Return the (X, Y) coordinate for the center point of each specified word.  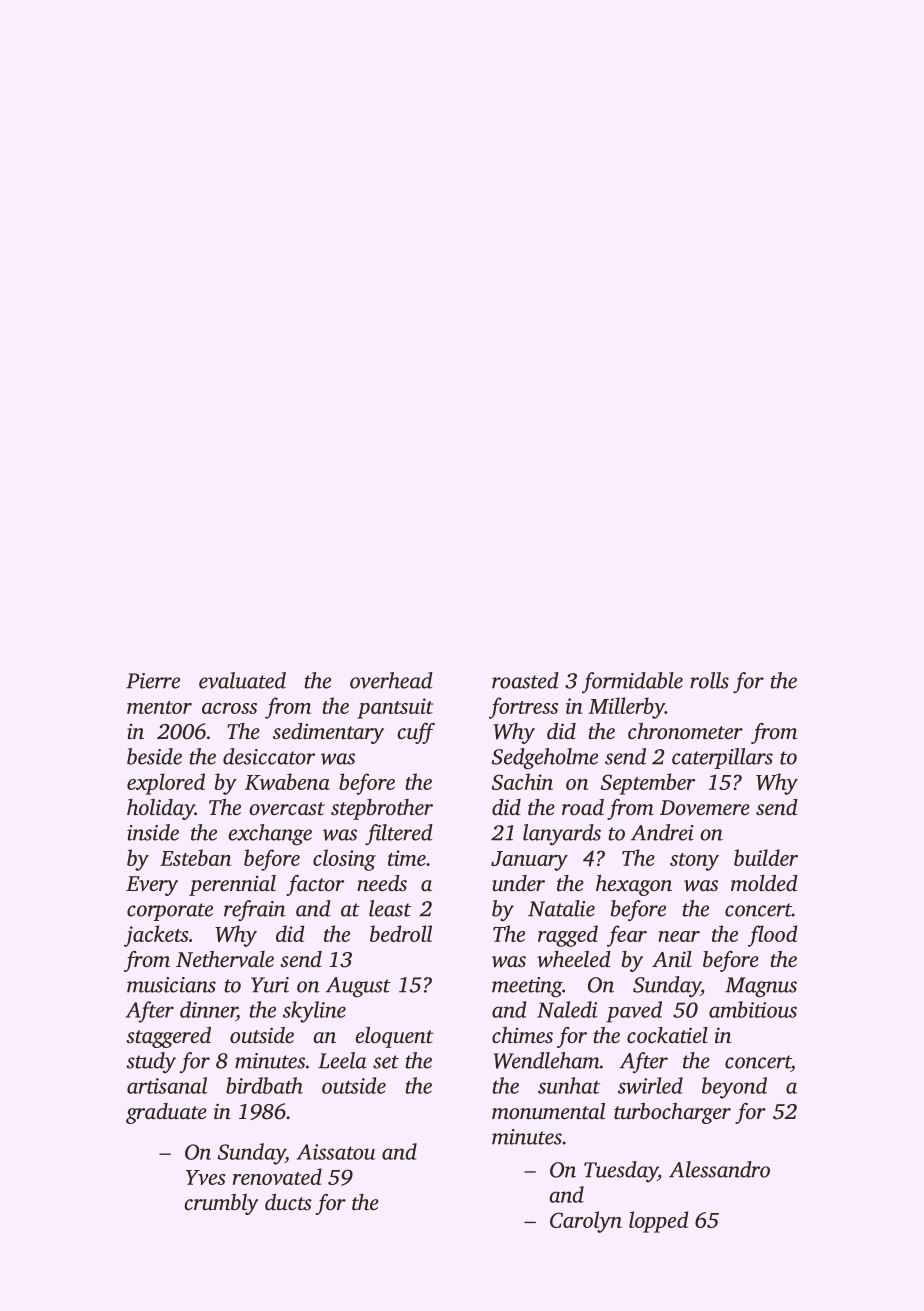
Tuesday (621, 1171)
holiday (161, 809)
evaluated (242, 680)
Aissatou (336, 1152)
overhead (391, 680)
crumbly (221, 1204)
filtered (399, 834)
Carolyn (586, 1222)
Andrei (662, 832)
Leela (342, 1060)
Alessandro (719, 1169)
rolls (709, 680)
